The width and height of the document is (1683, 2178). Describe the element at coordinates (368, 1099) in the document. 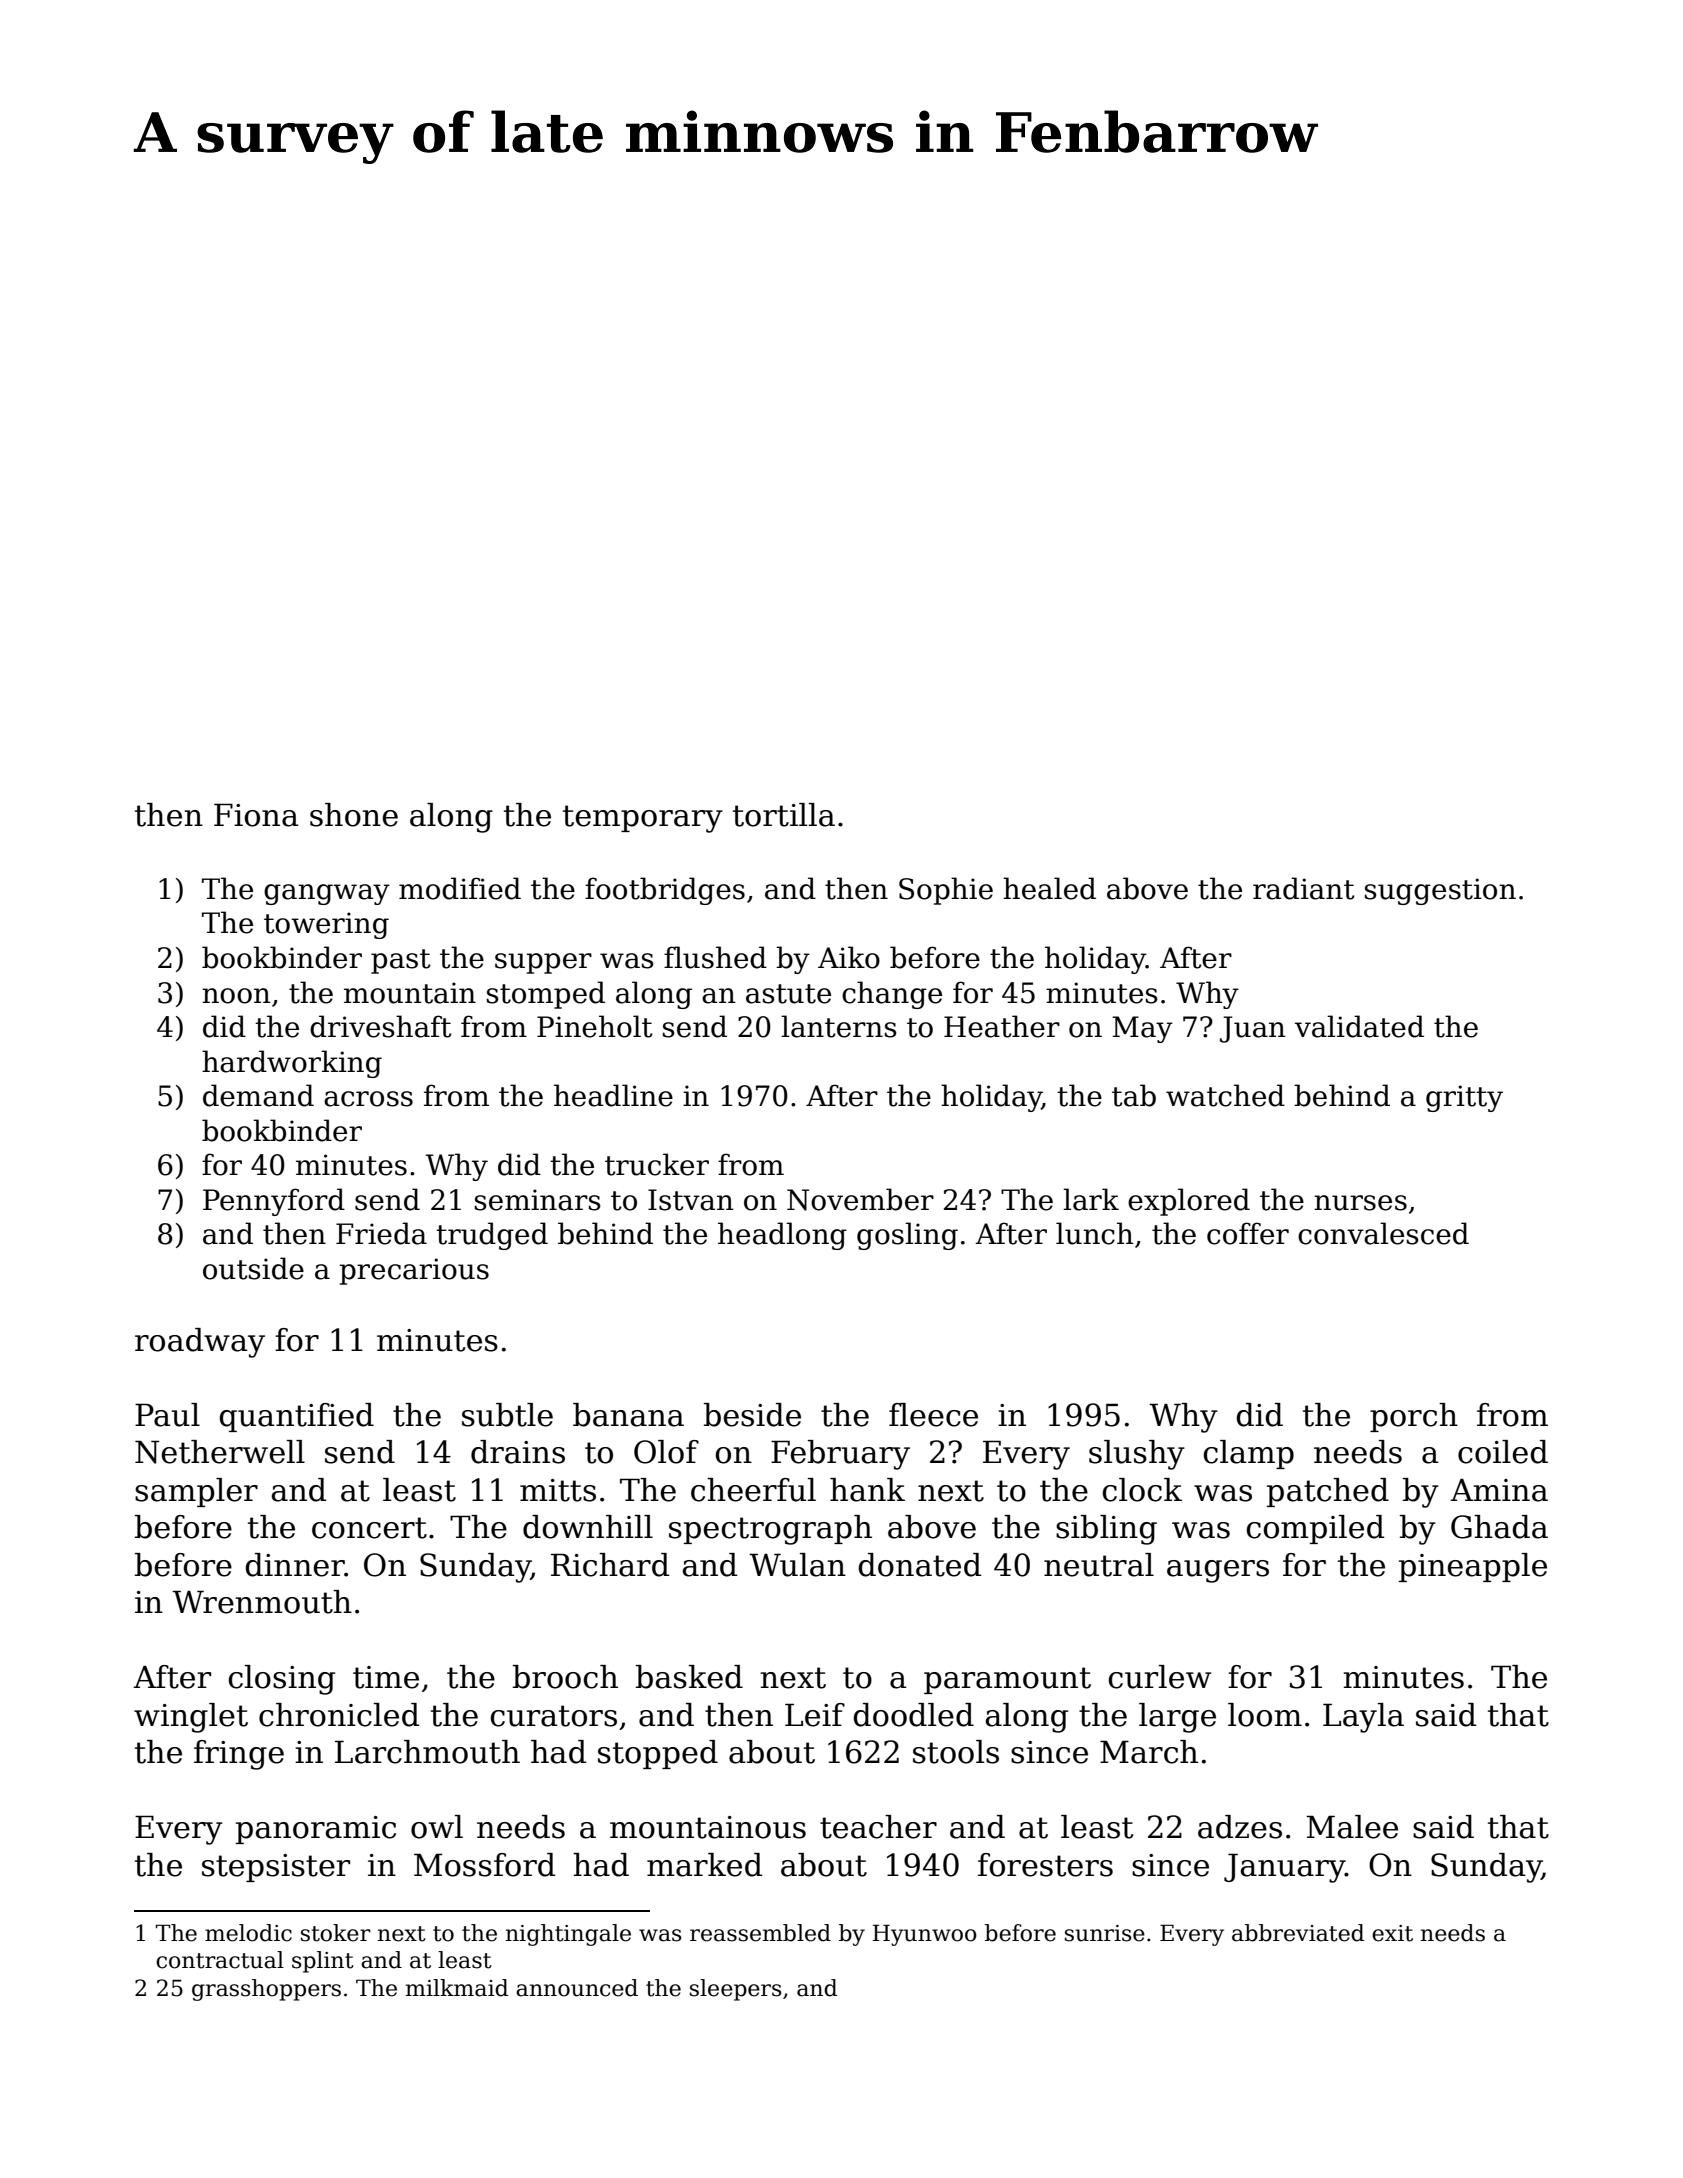

I see `across` at that location.
